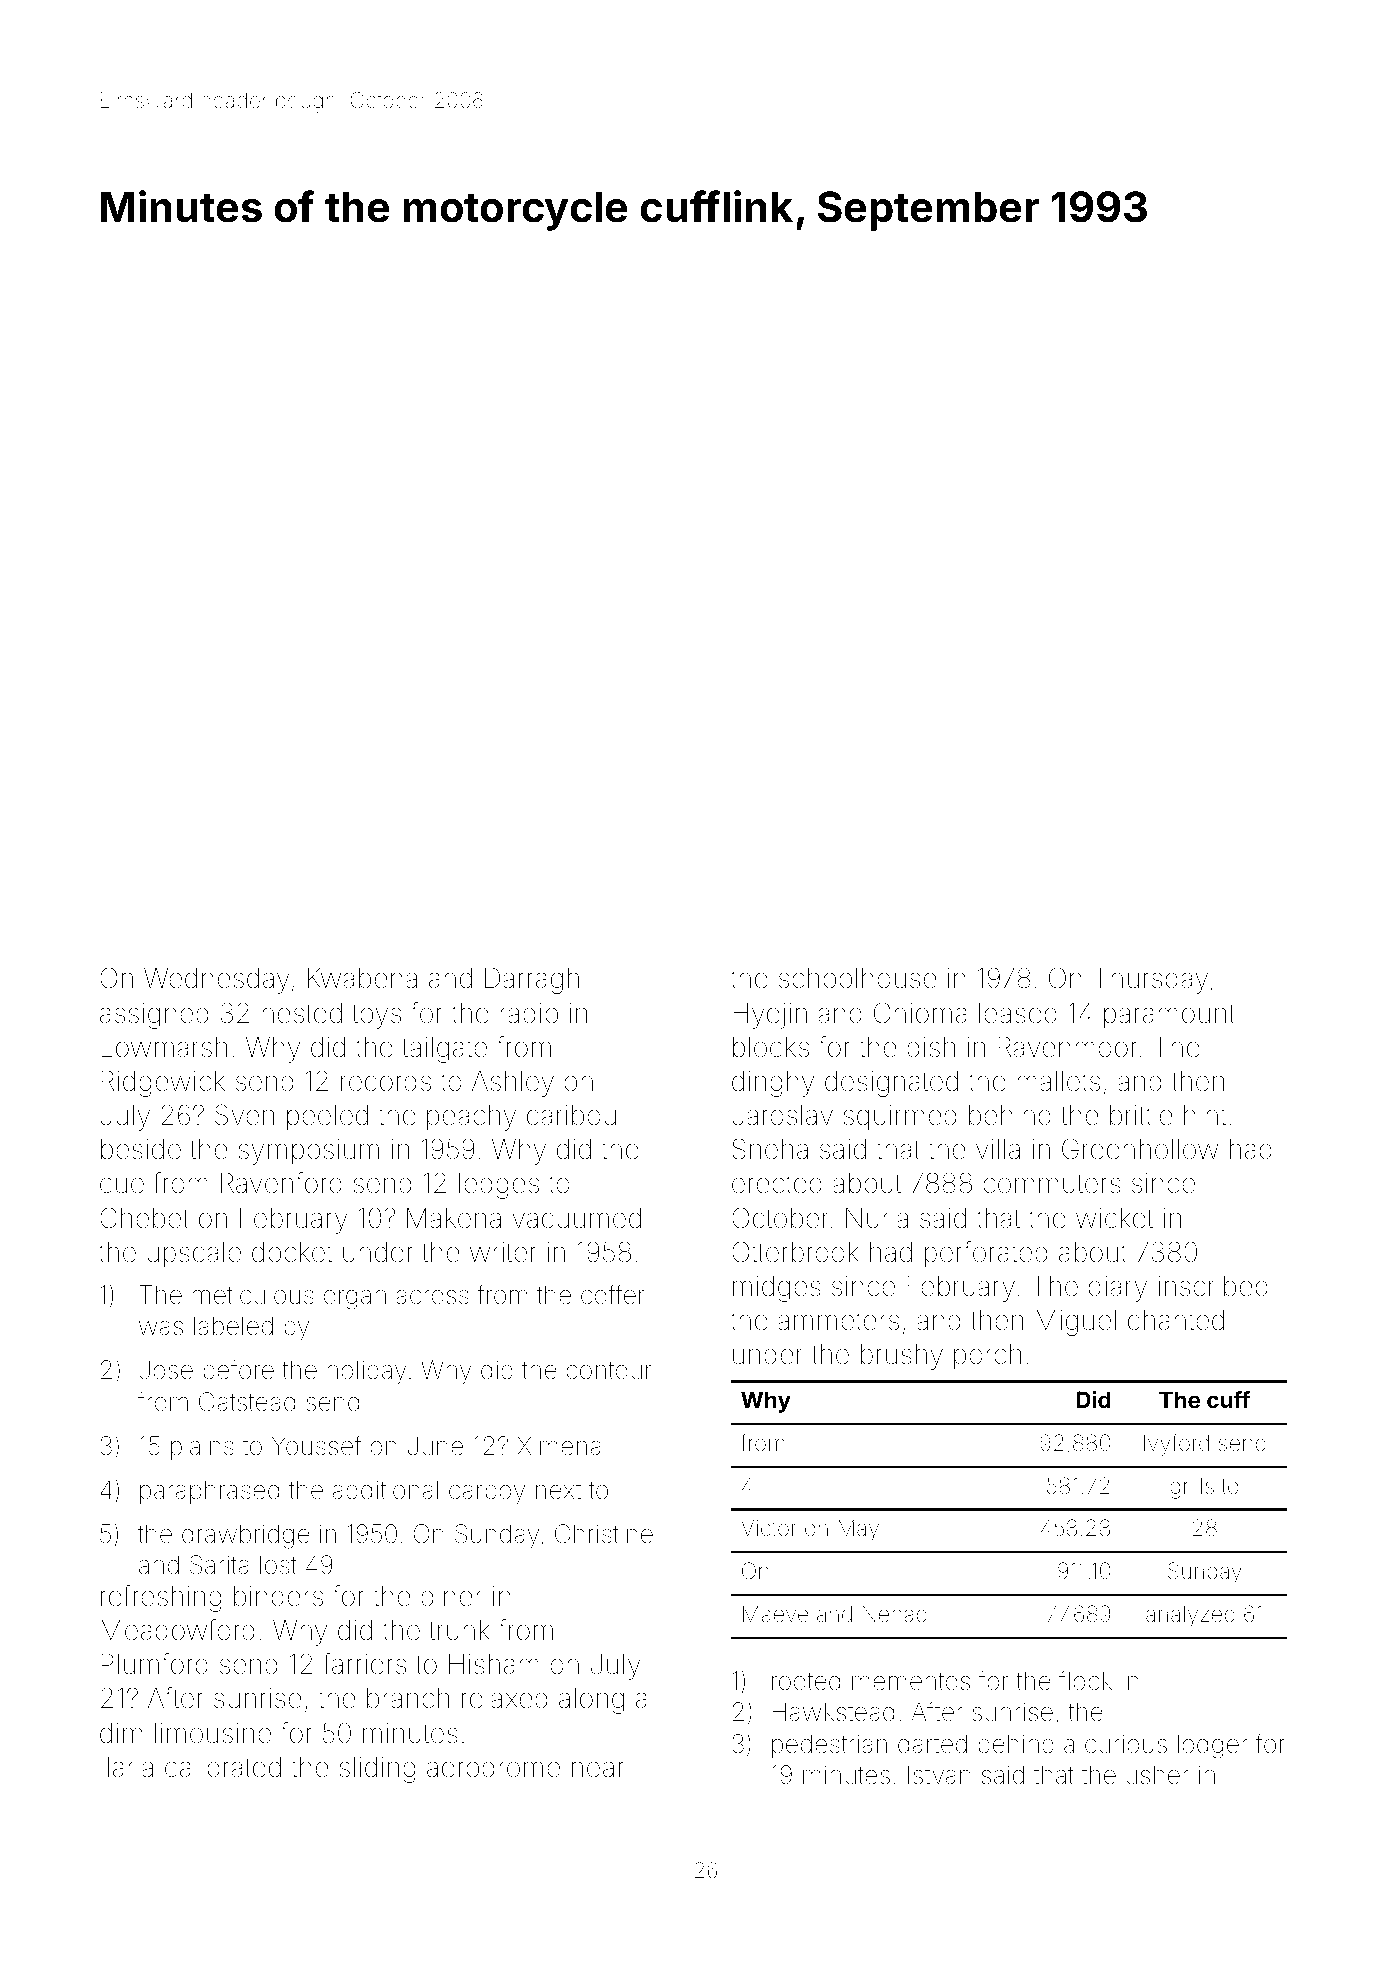 The image size is (1386, 1969). What do you see at coordinates (1190, 1616) in the screenshot?
I see `analyzed` at bounding box center [1190, 1616].
